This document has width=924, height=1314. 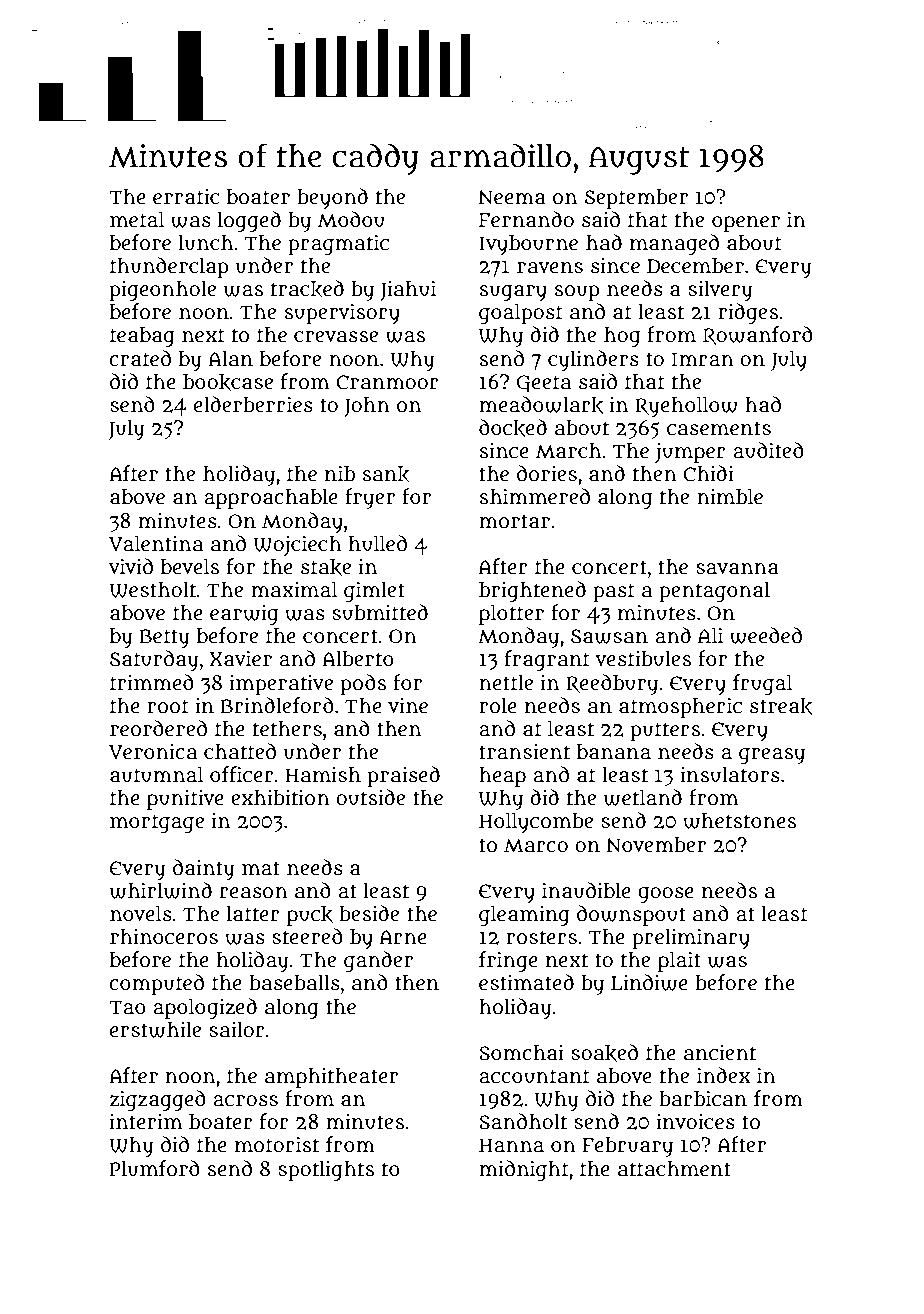 What do you see at coordinates (387, 382) in the document?
I see `Cranmoor` at bounding box center [387, 382].
